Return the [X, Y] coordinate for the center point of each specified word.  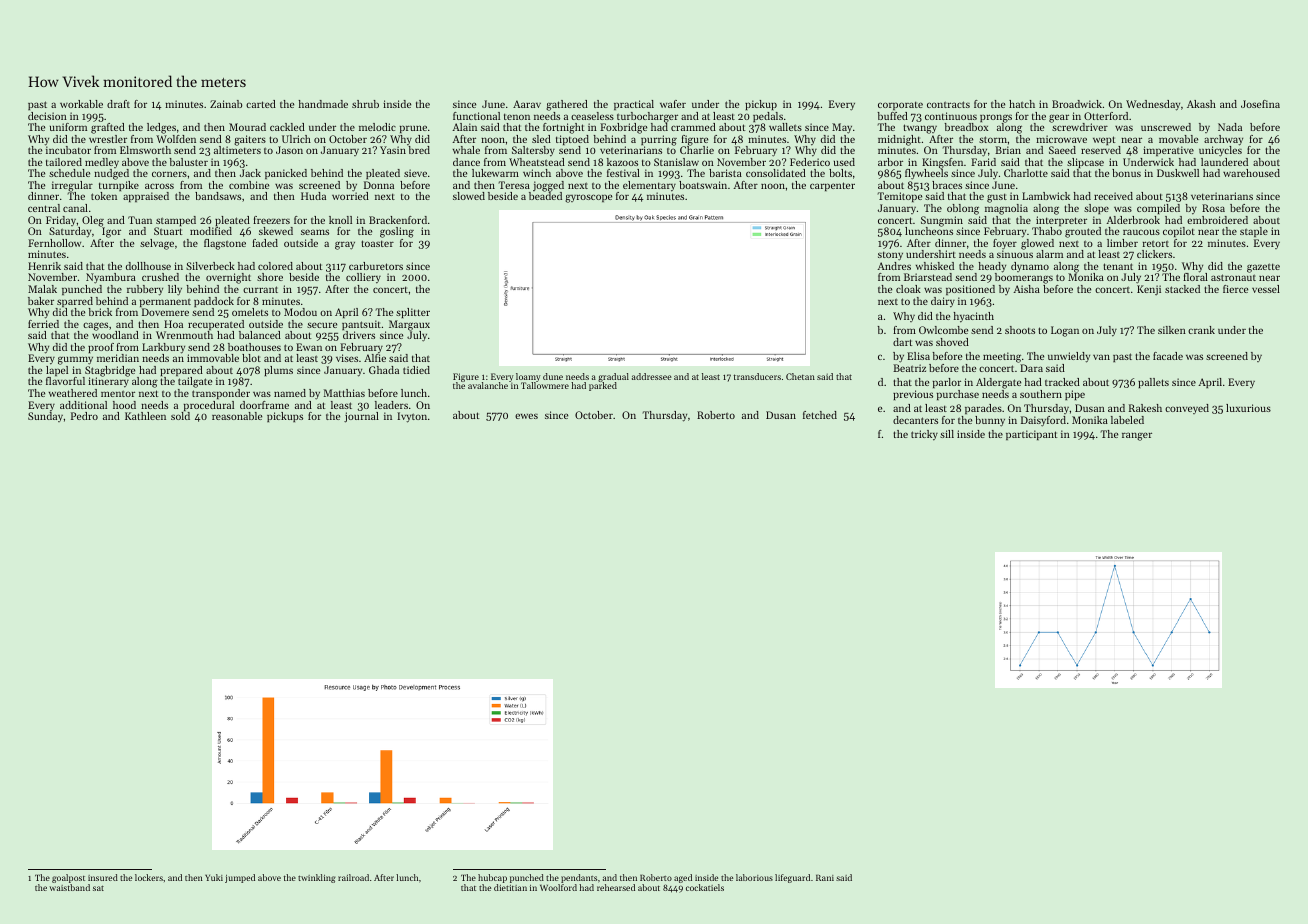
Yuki [214, 877]
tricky [924, 435]
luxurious [1248, 408]
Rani [825, 878]
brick [100, 312]
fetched [820, 415]
